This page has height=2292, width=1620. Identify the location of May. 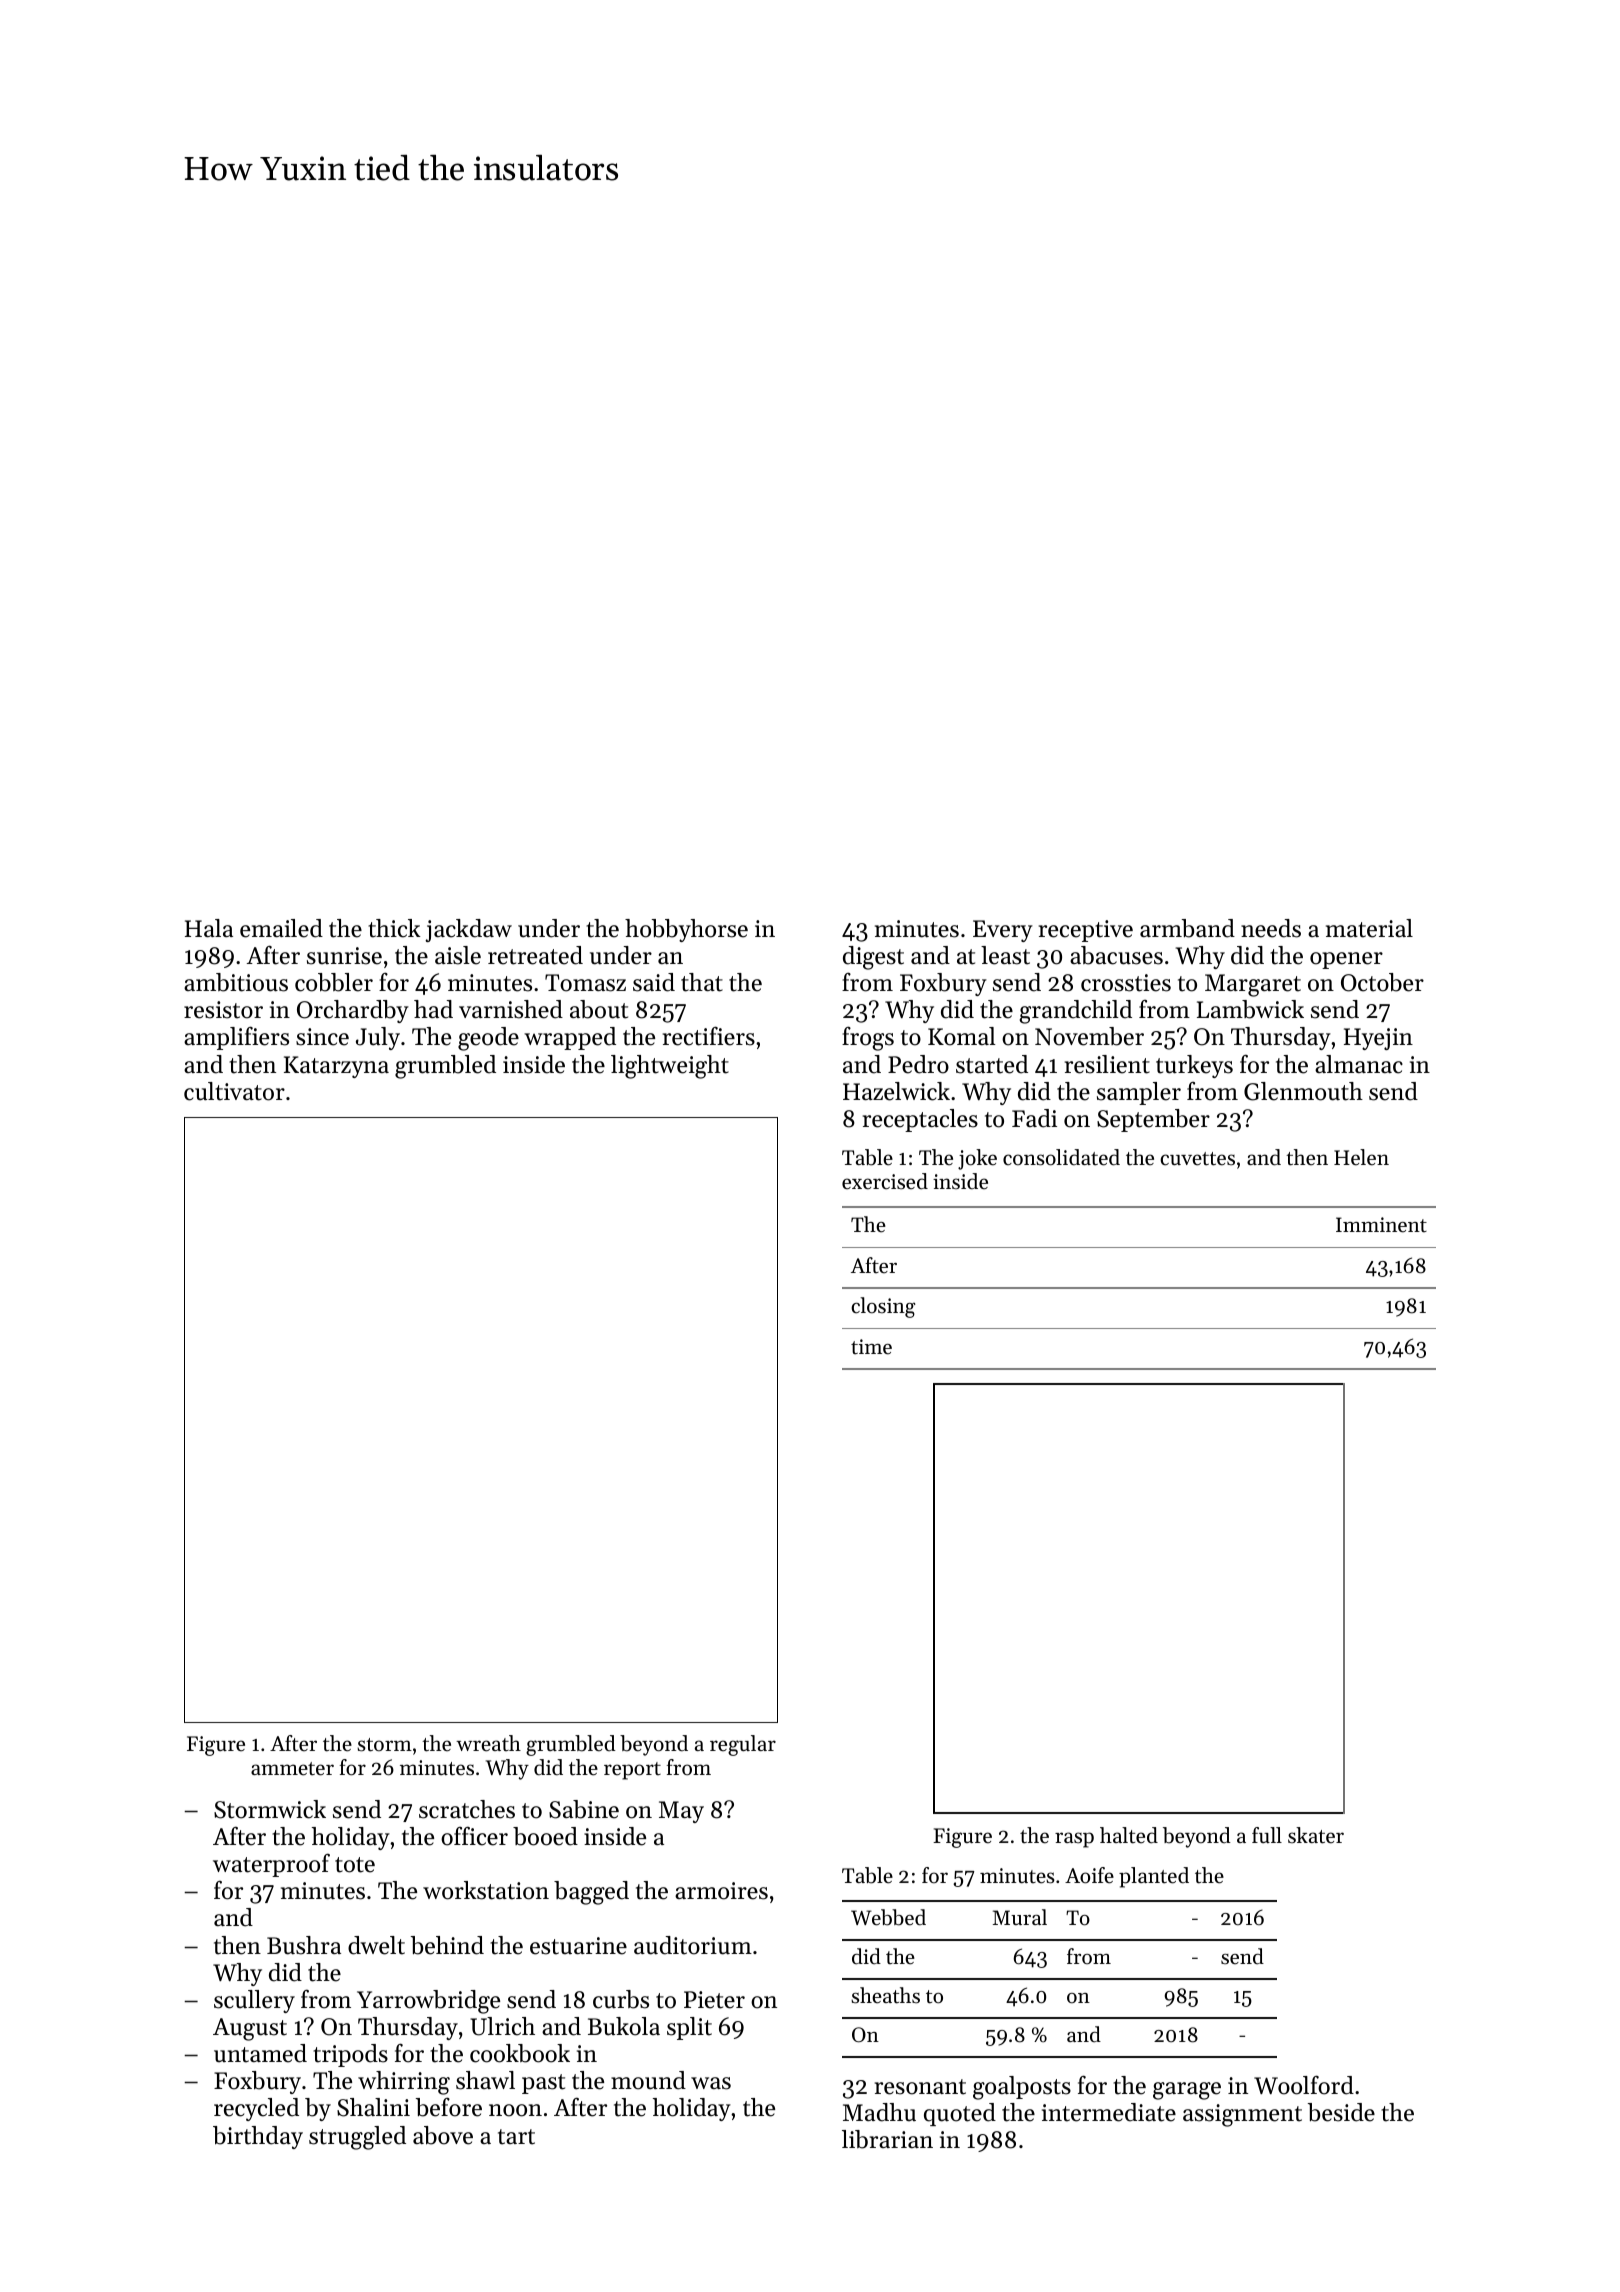
(681, 1812).
